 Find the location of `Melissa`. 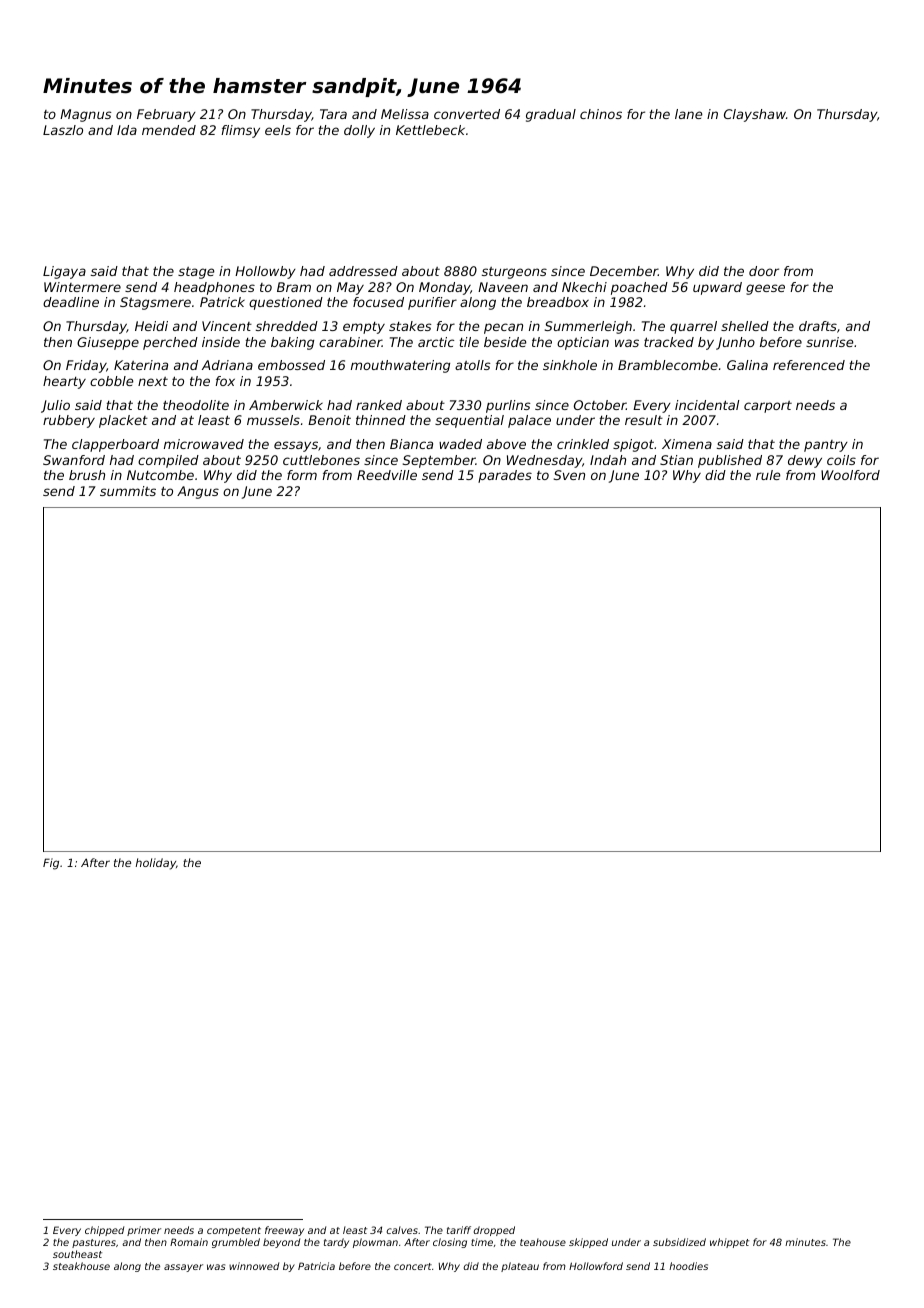

Melissa is located at coordinates (405, 114).
